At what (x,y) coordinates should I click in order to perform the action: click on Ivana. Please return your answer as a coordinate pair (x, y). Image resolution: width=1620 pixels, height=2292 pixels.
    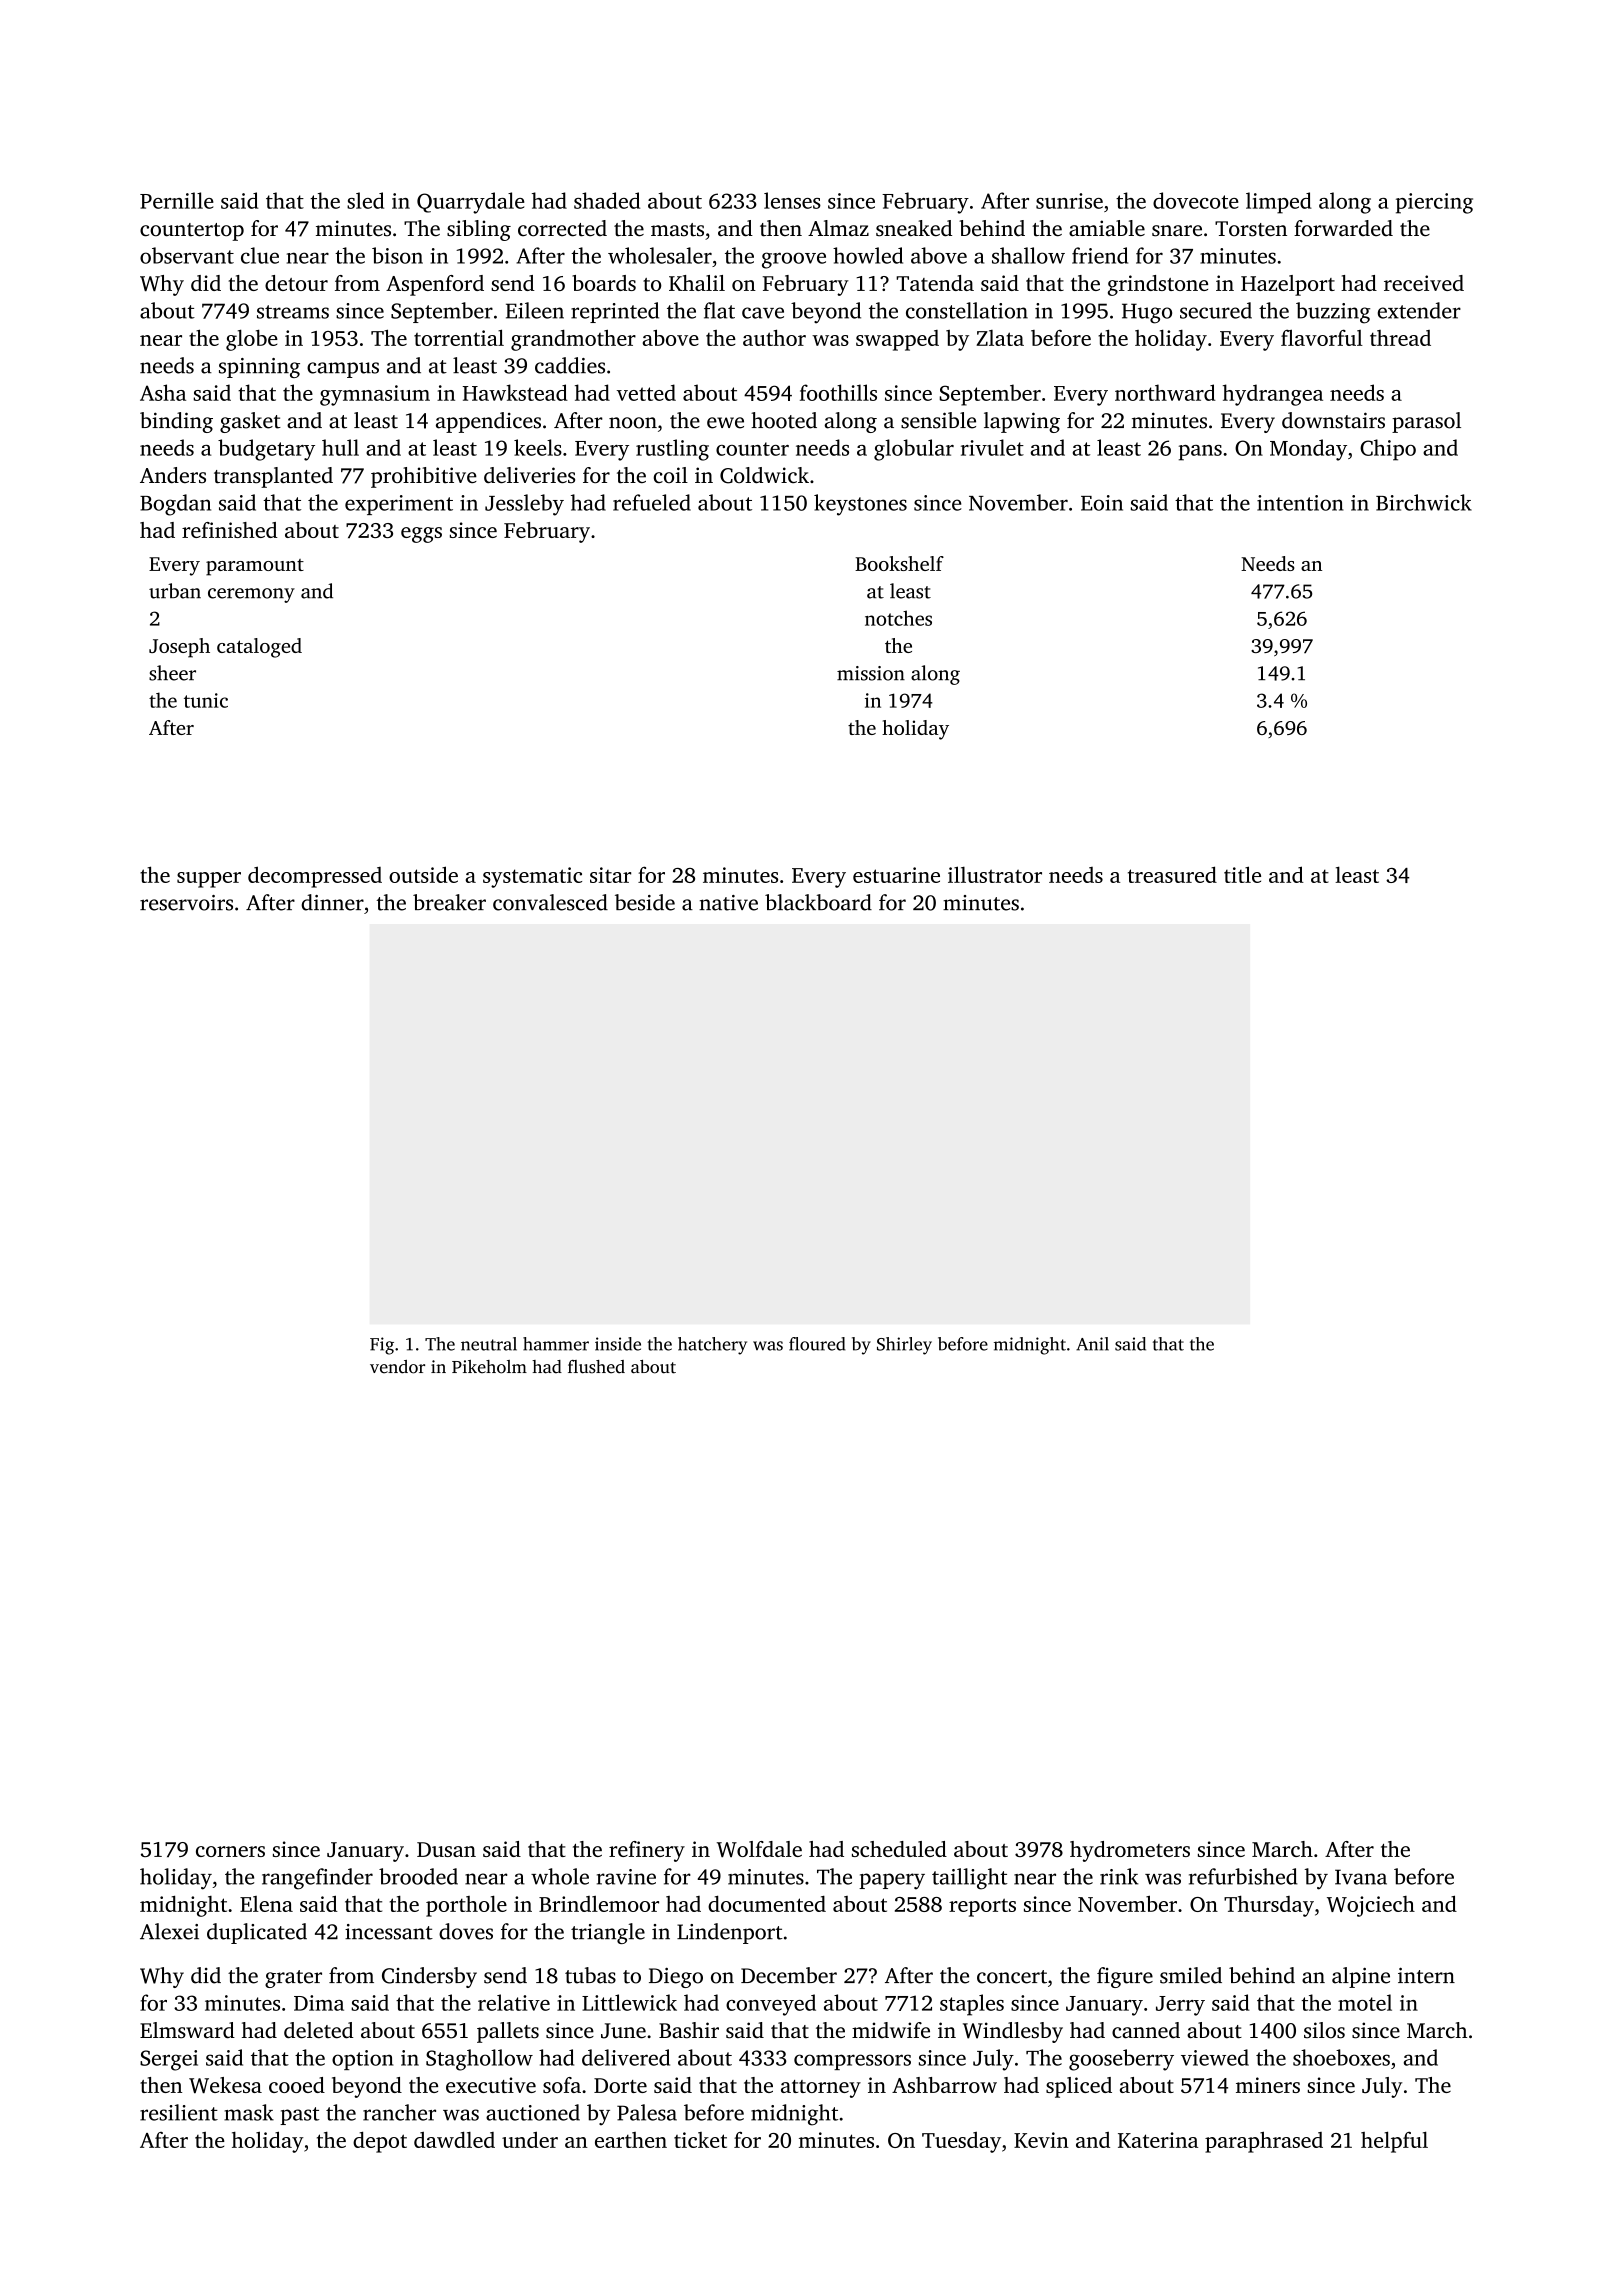
    Looking at the image, I should click on (1361, 1877).
